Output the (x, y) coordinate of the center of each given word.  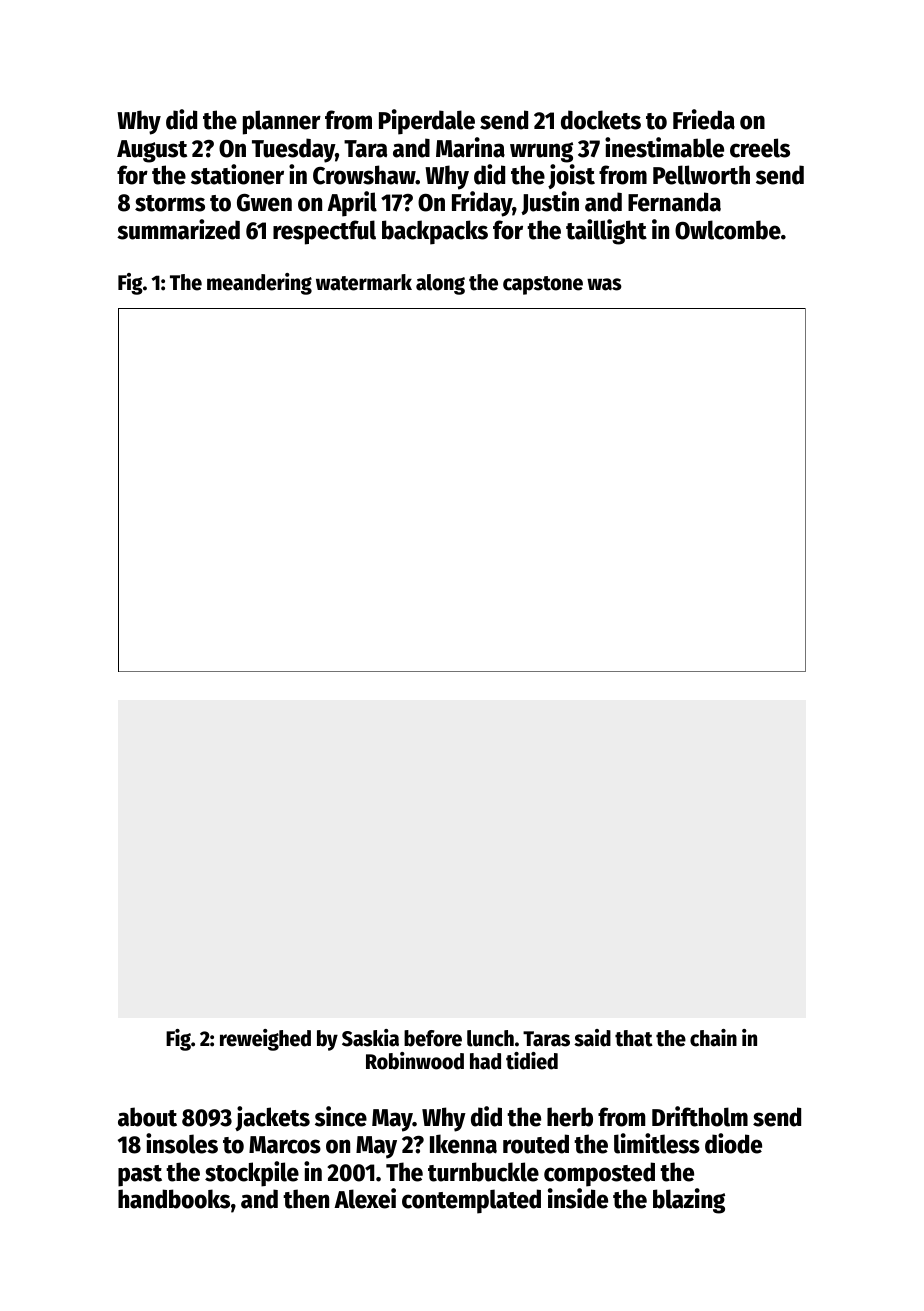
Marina (470, 147)
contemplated (471, 1201)
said (592, 1038)
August (152, 151)
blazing (689, 1201)
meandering (259, 284)
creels (760, 148)
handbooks (174, 1199)
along (440, 284)
